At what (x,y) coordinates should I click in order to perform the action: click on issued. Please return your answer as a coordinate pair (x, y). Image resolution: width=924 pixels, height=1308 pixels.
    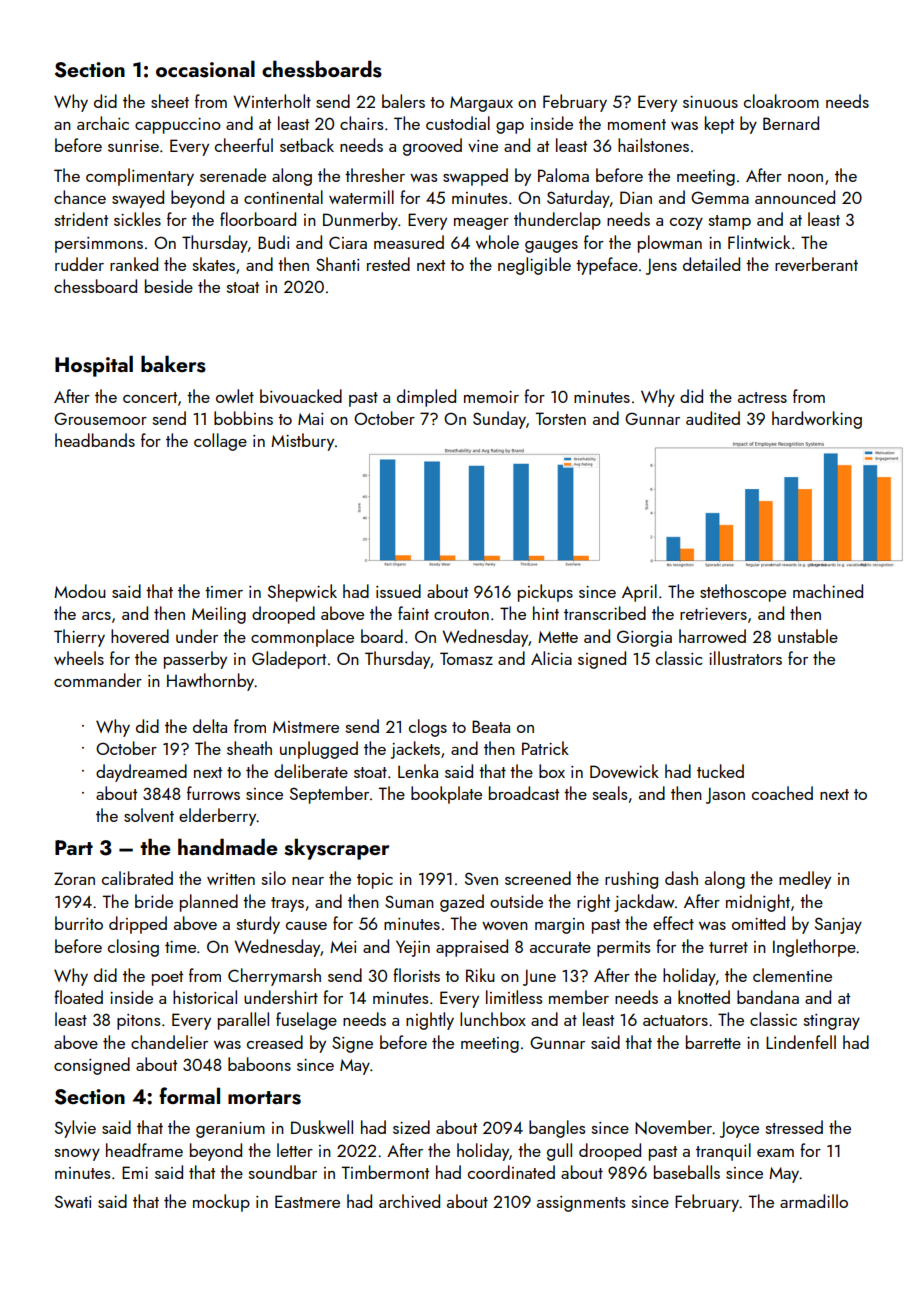
    Looking at the image, I should click on (398, 591).
